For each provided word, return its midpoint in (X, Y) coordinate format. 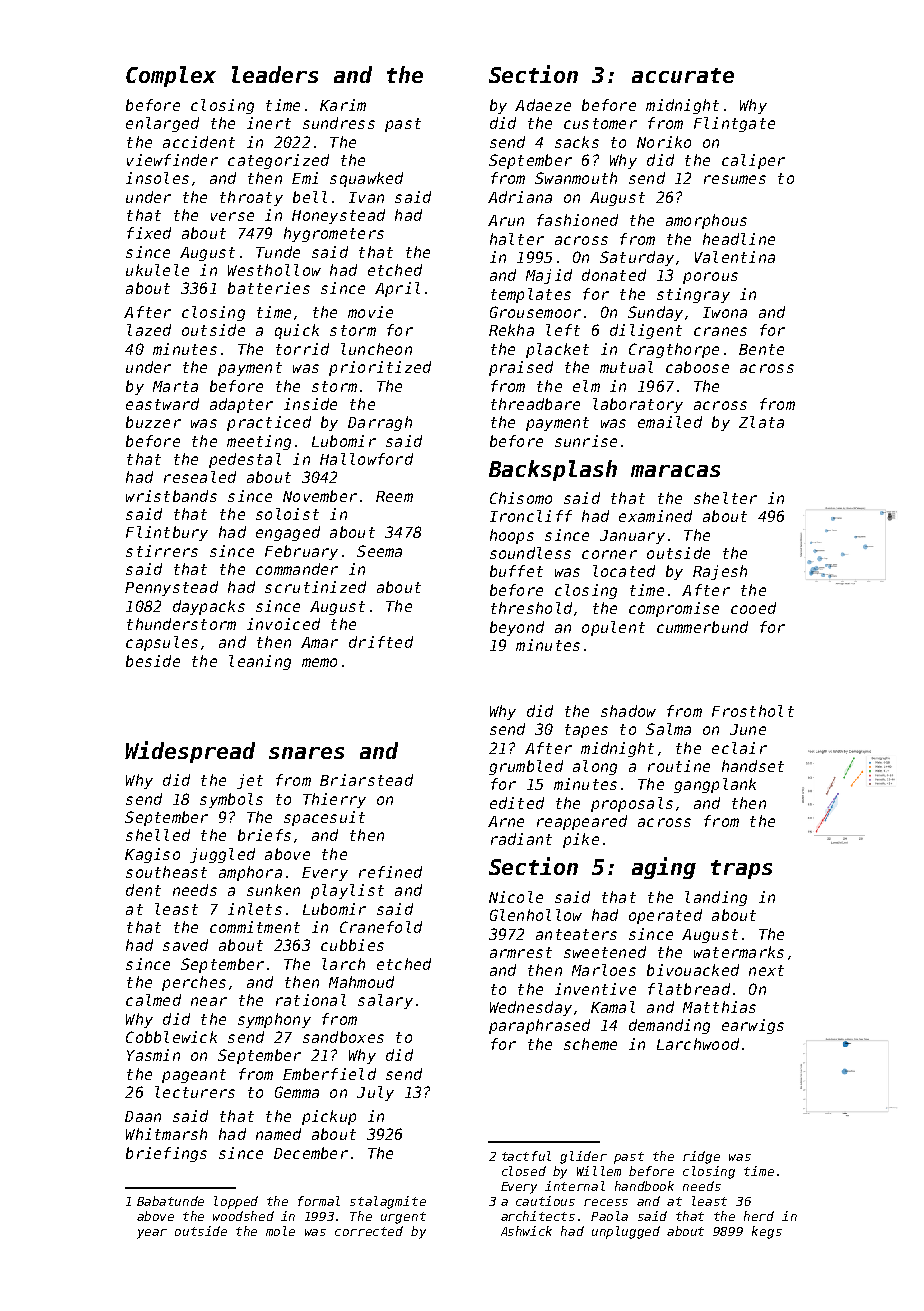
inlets (255, 909)
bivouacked (693, 970)
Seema (379, 551)
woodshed (243, 1216)
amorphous (706, 221)
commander (297, 569)
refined (390, 872)
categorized (278, 161)
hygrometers (334, 234)
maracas (675, 471)
